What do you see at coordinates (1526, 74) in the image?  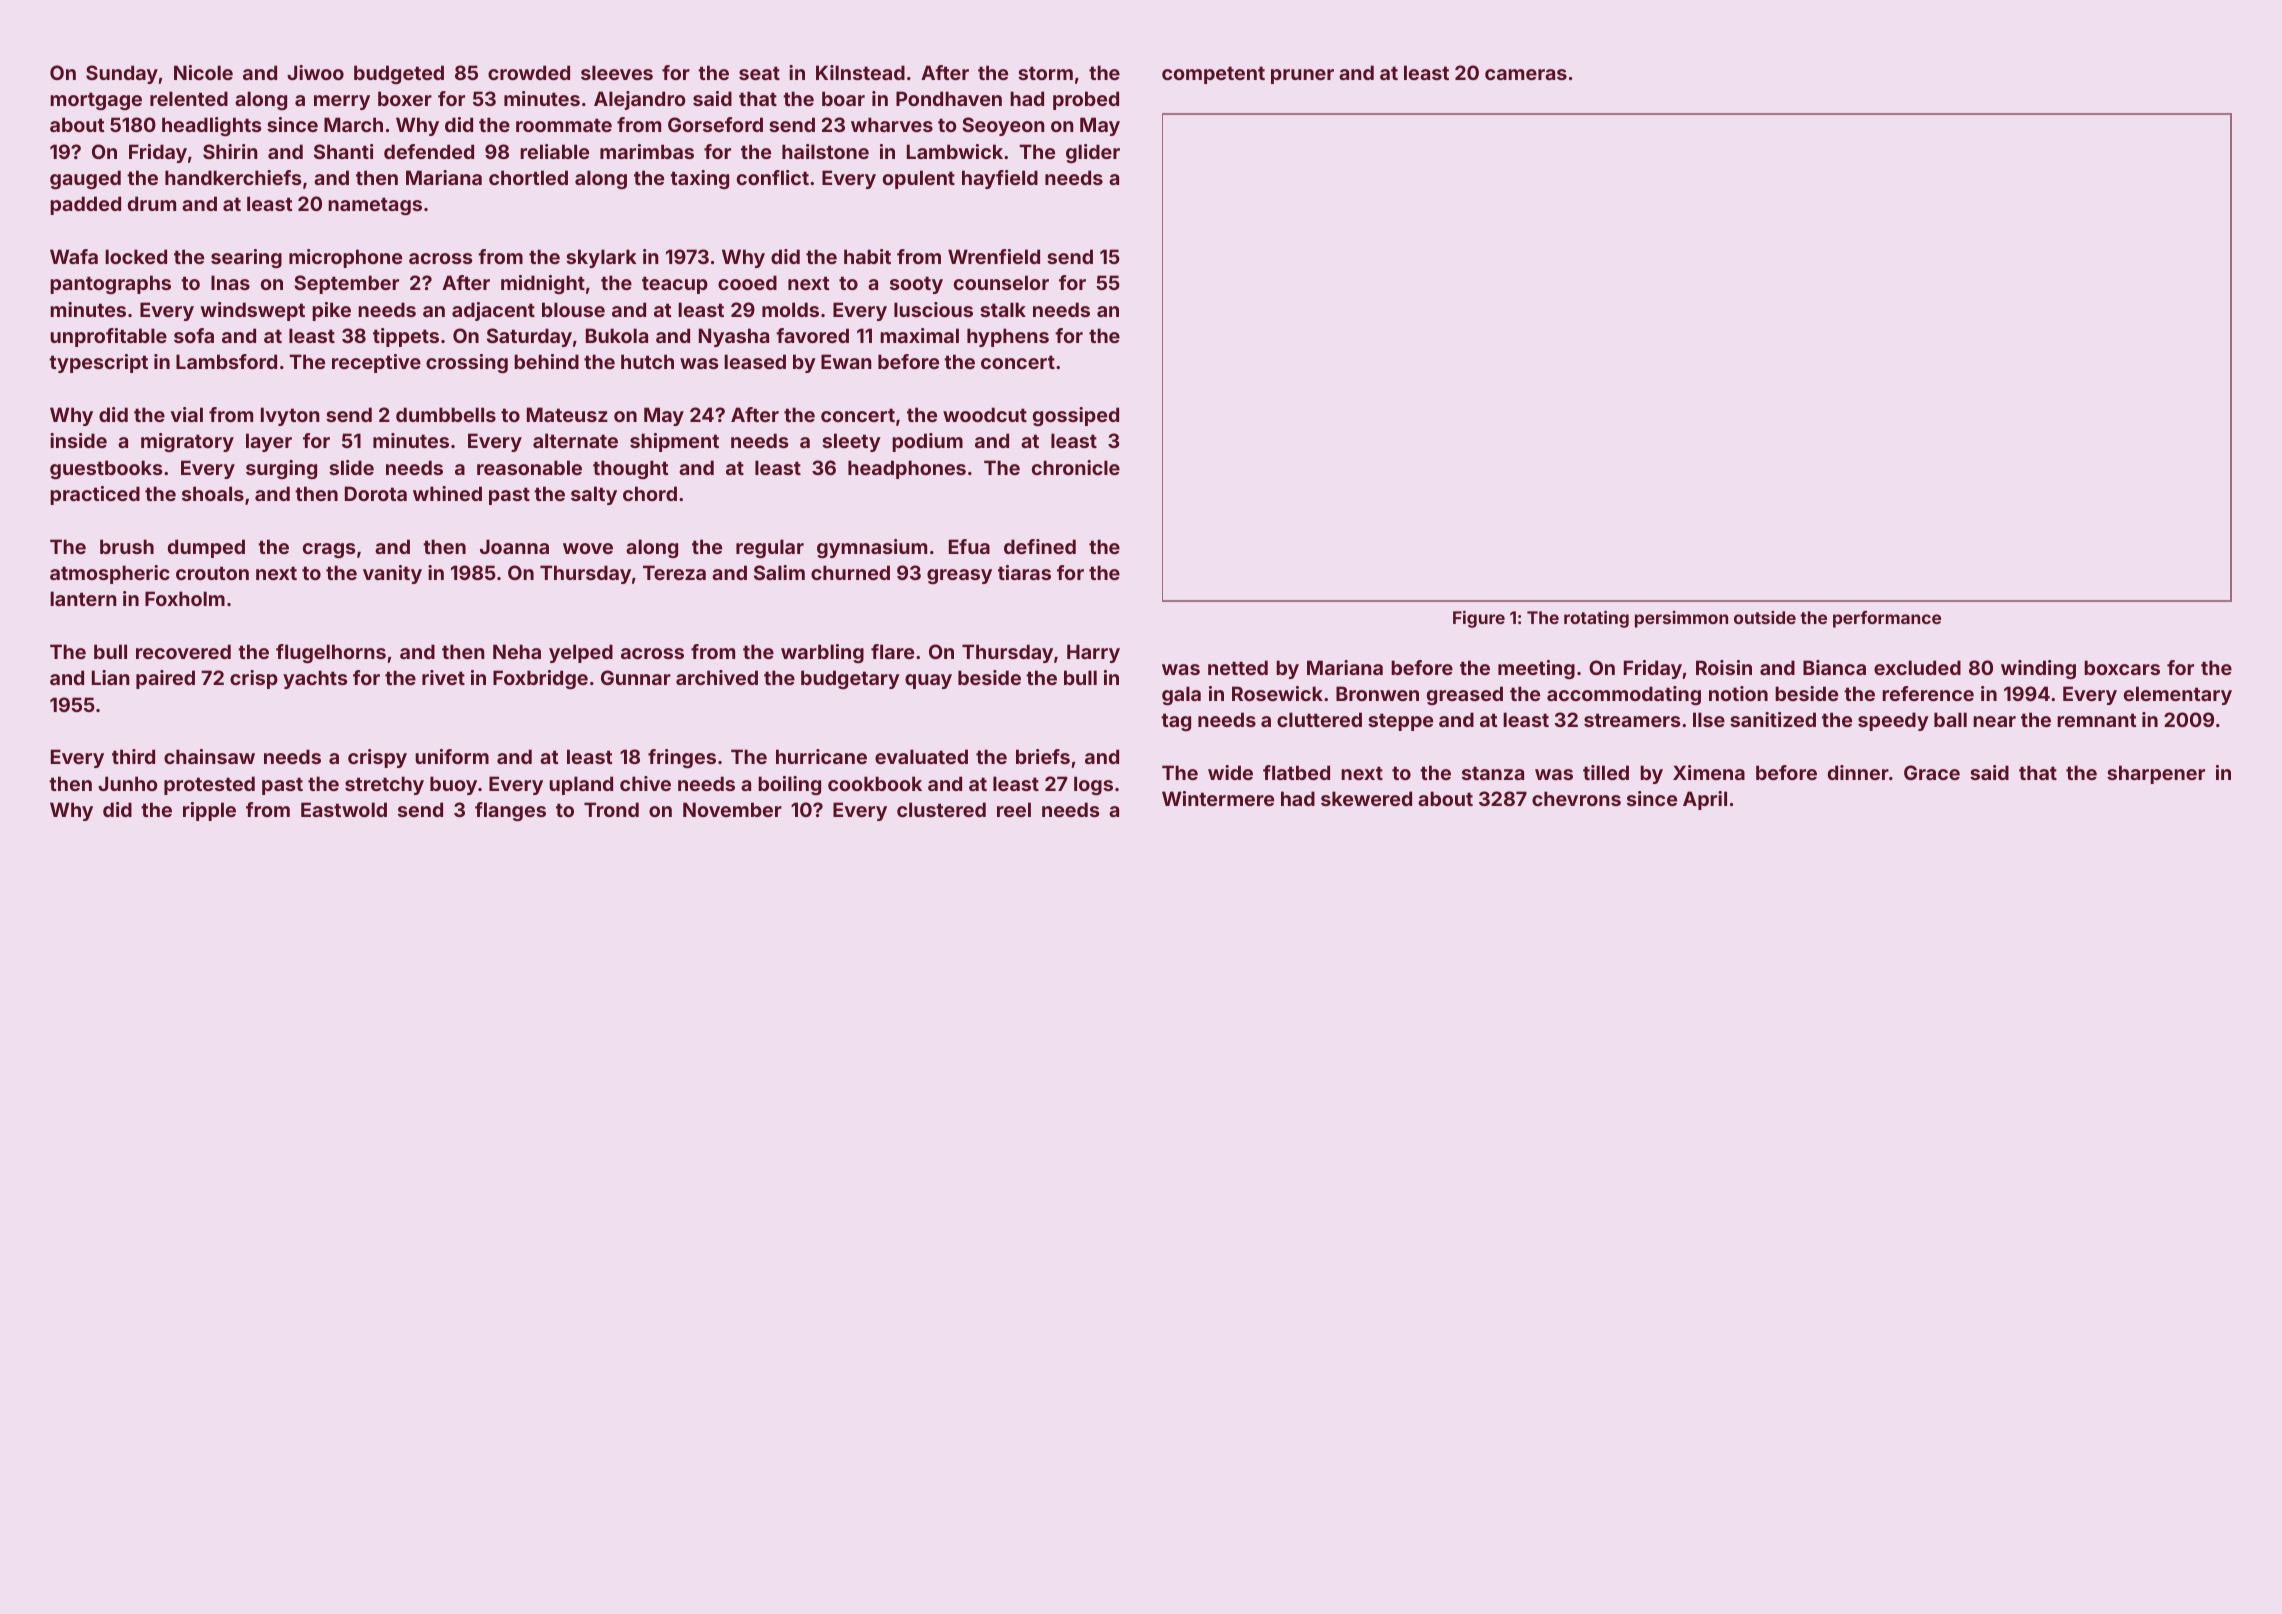 I see `cameras` at bounding box center [1526, 74].
